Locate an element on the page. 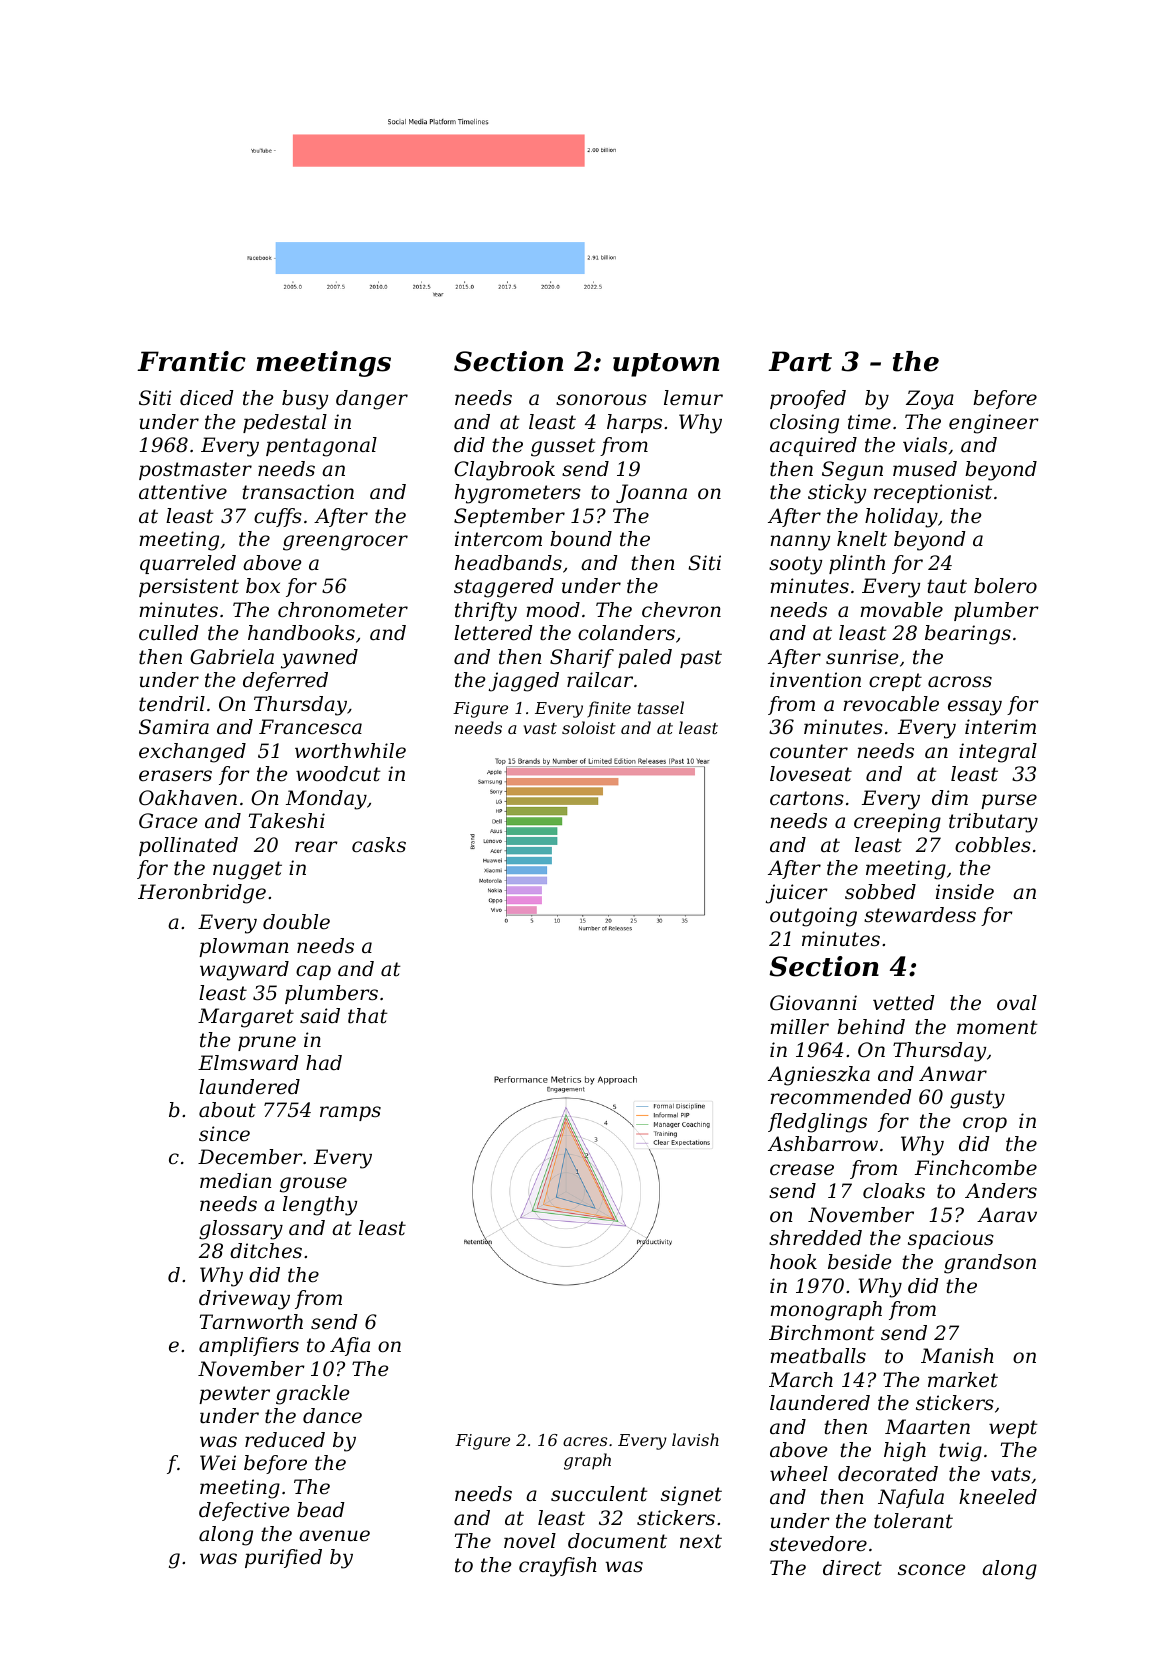 This document has height=1663, width=1176. greengrocer is located at coordinates (345, 543).
